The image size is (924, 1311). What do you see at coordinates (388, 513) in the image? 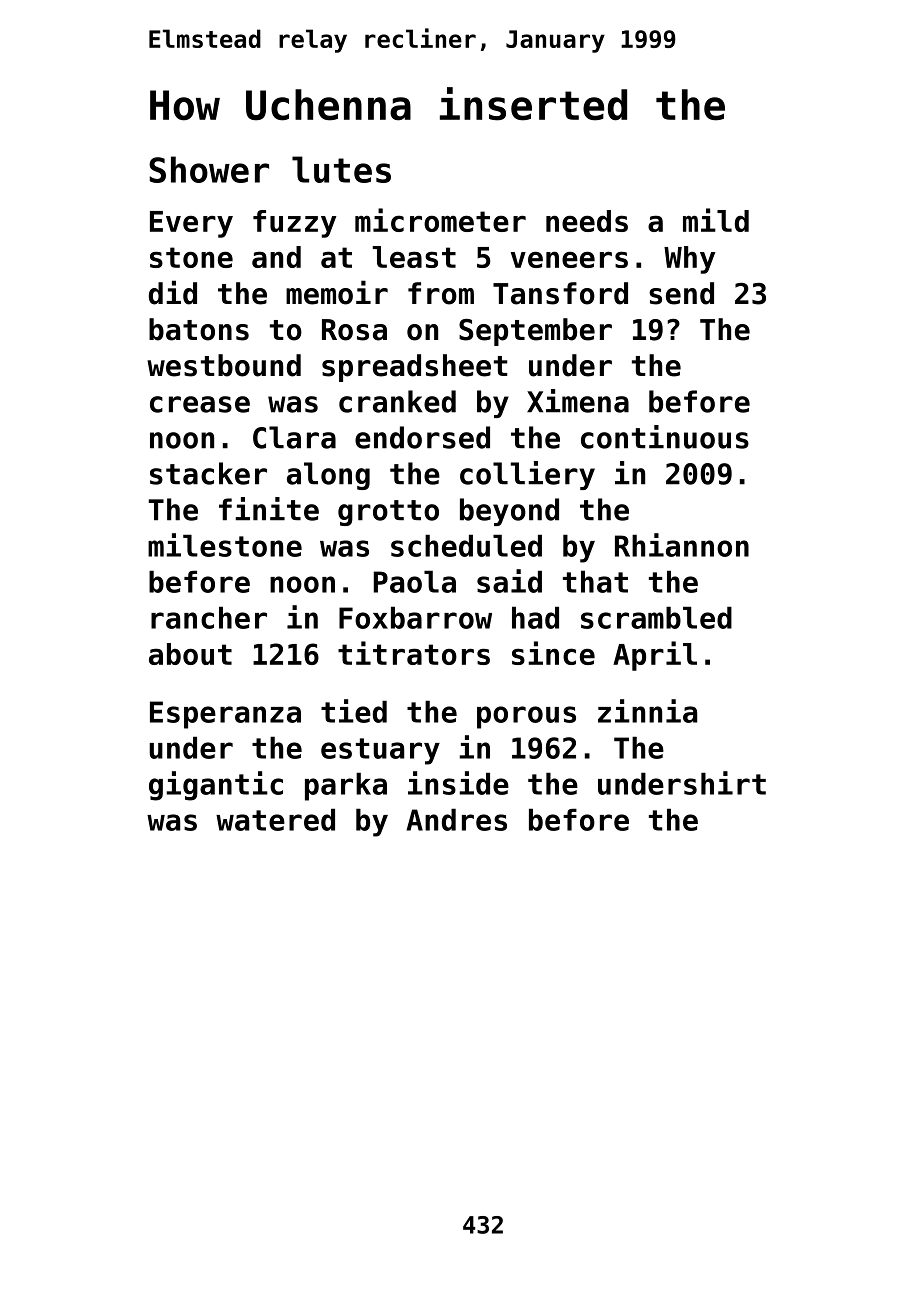
I see `grotto` at bounding box center [388, 513].
